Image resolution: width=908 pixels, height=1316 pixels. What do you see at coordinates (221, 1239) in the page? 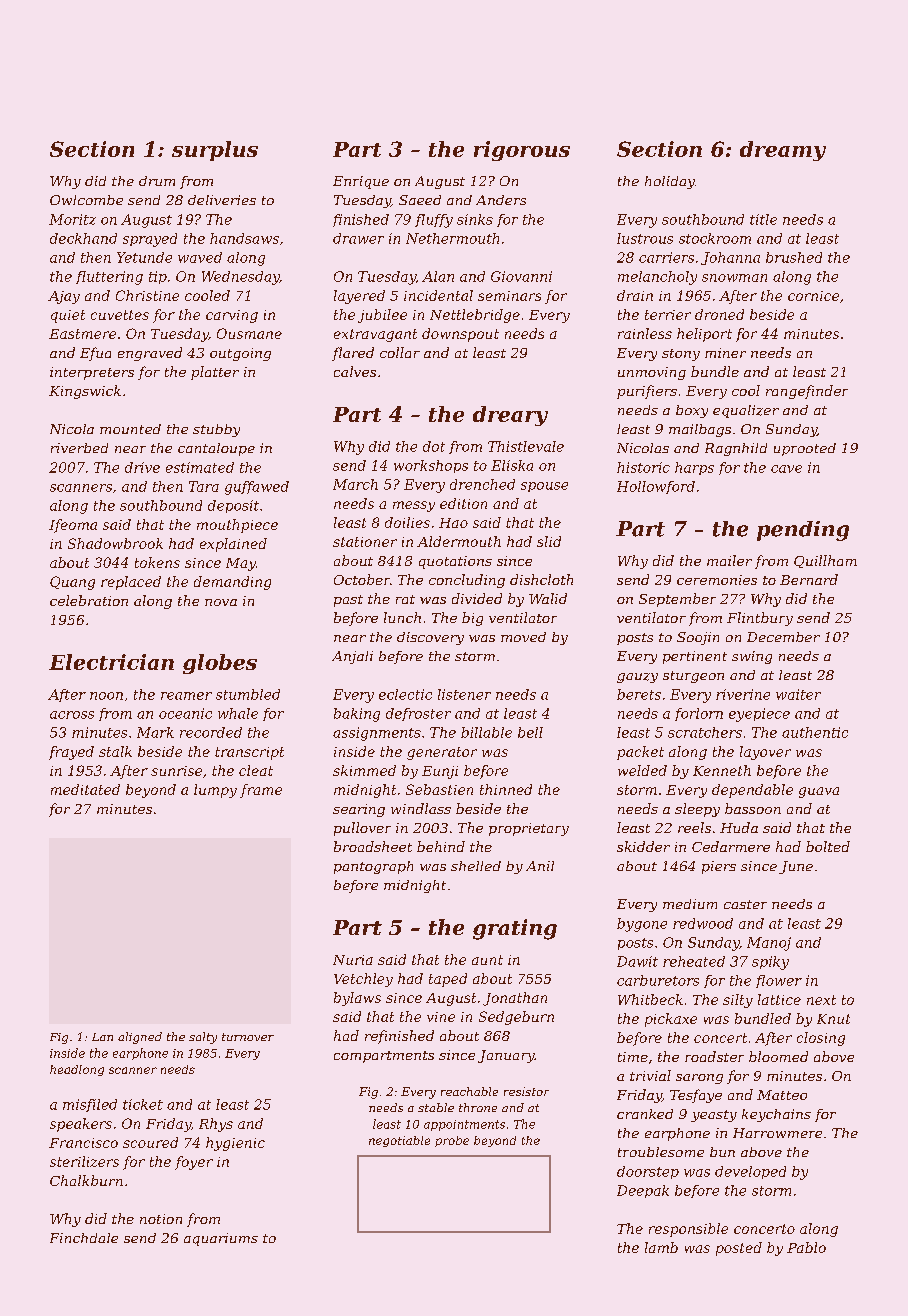
I see `aquariums` at bounding box center [221, 1239].
